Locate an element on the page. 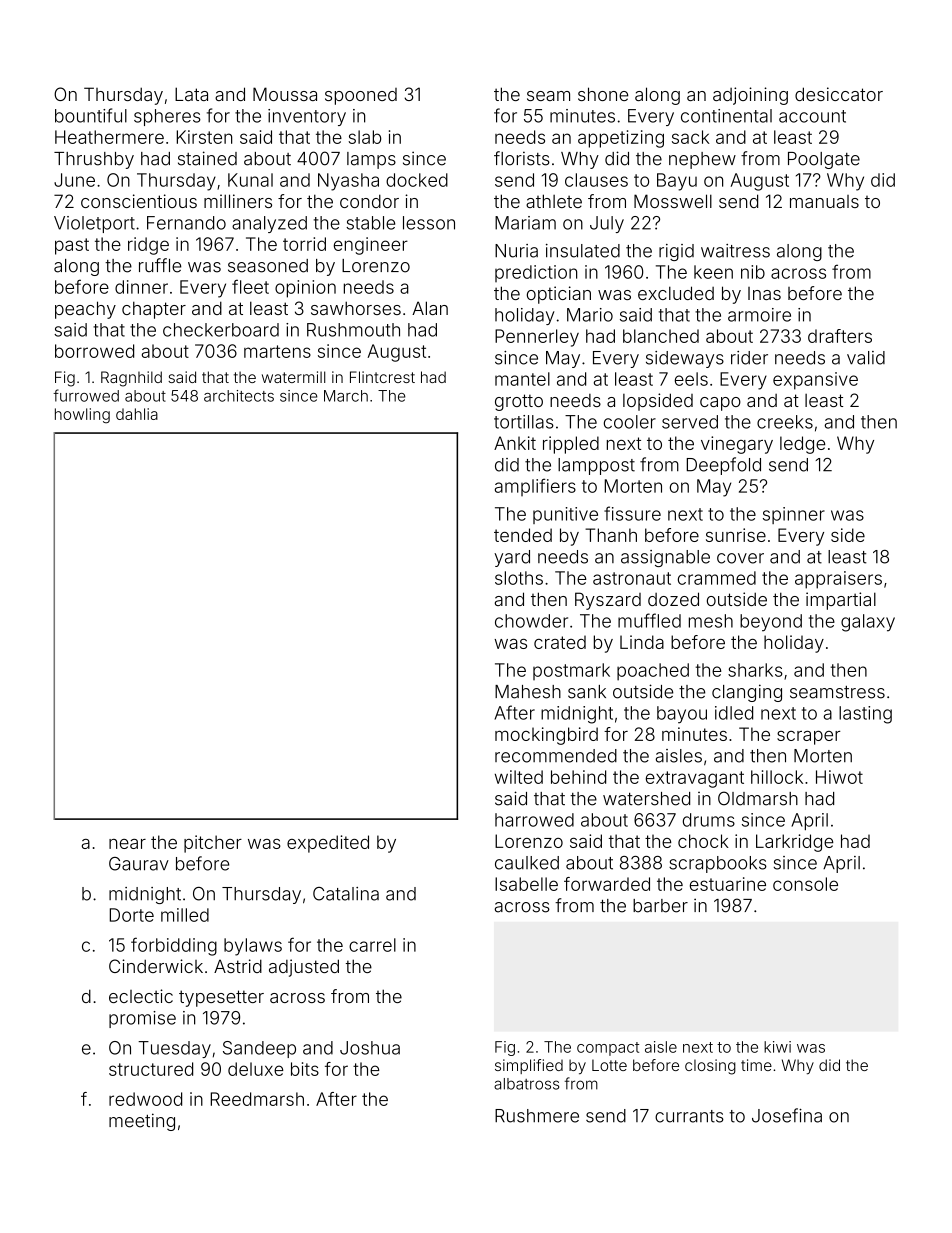 This image has width=952, height=1233. mockingbird is located at coordinates (546, 736).
